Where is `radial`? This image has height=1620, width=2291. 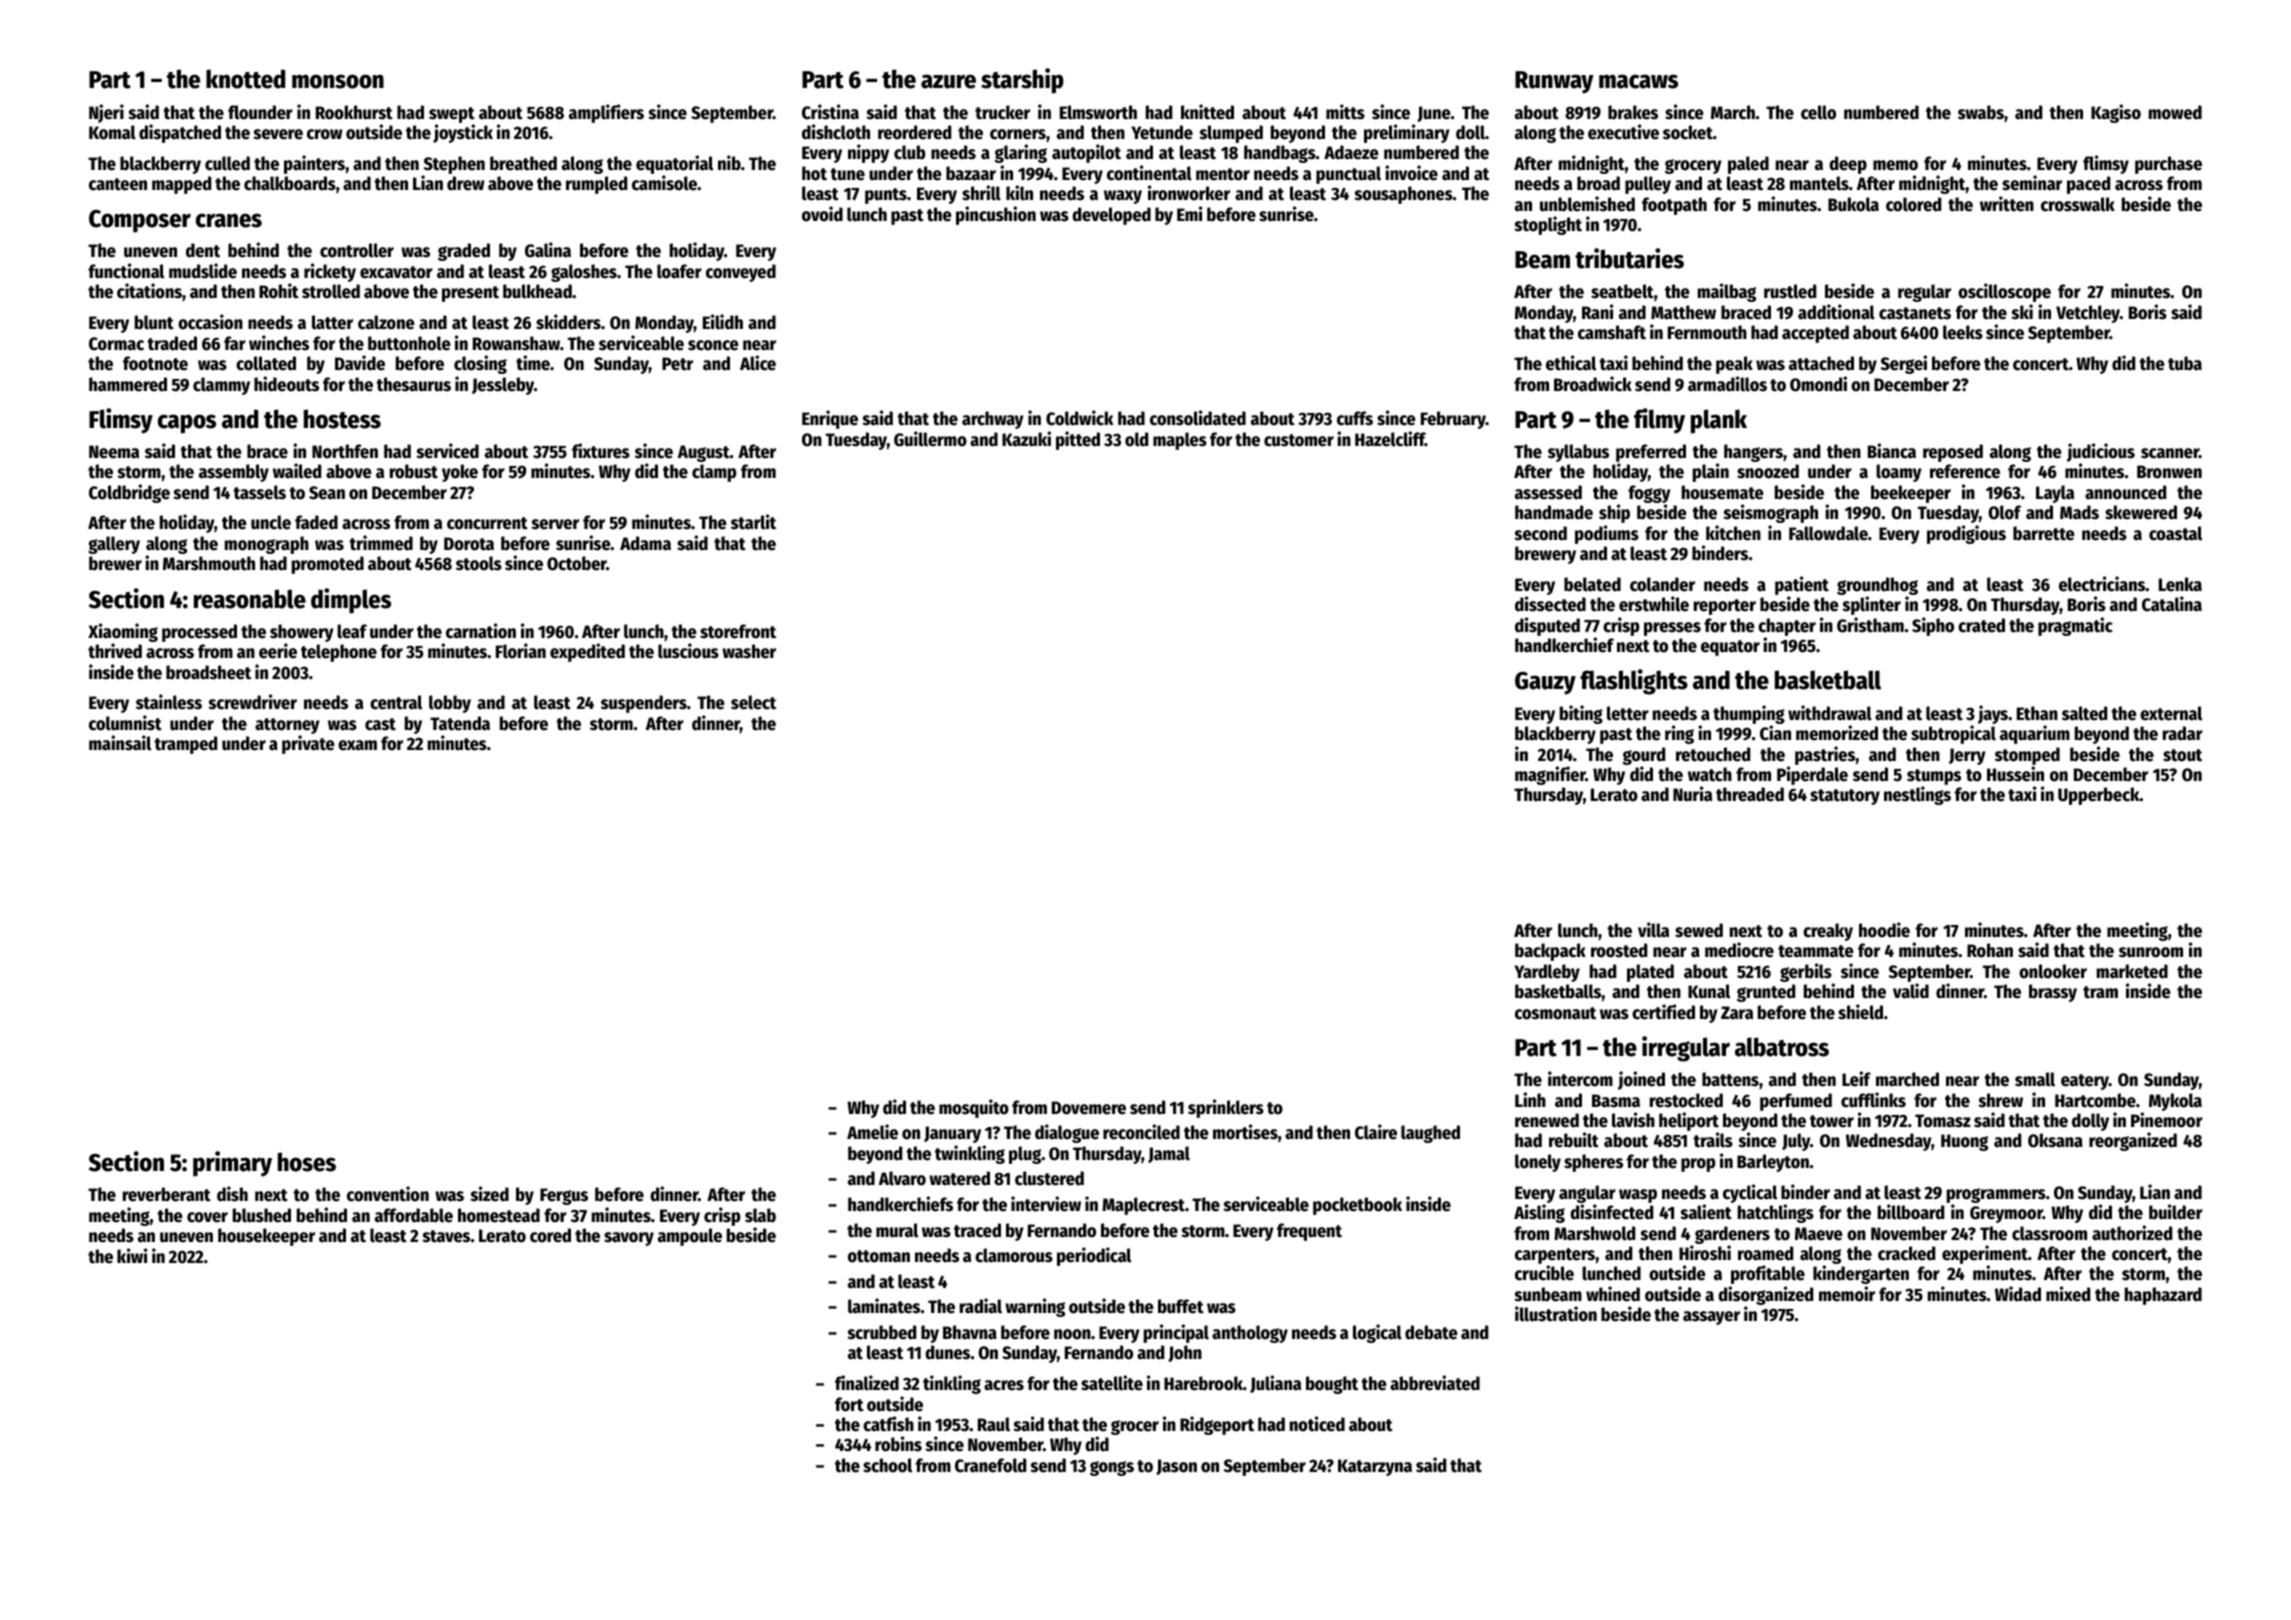 radial is located at coordinates (981, 1306).
